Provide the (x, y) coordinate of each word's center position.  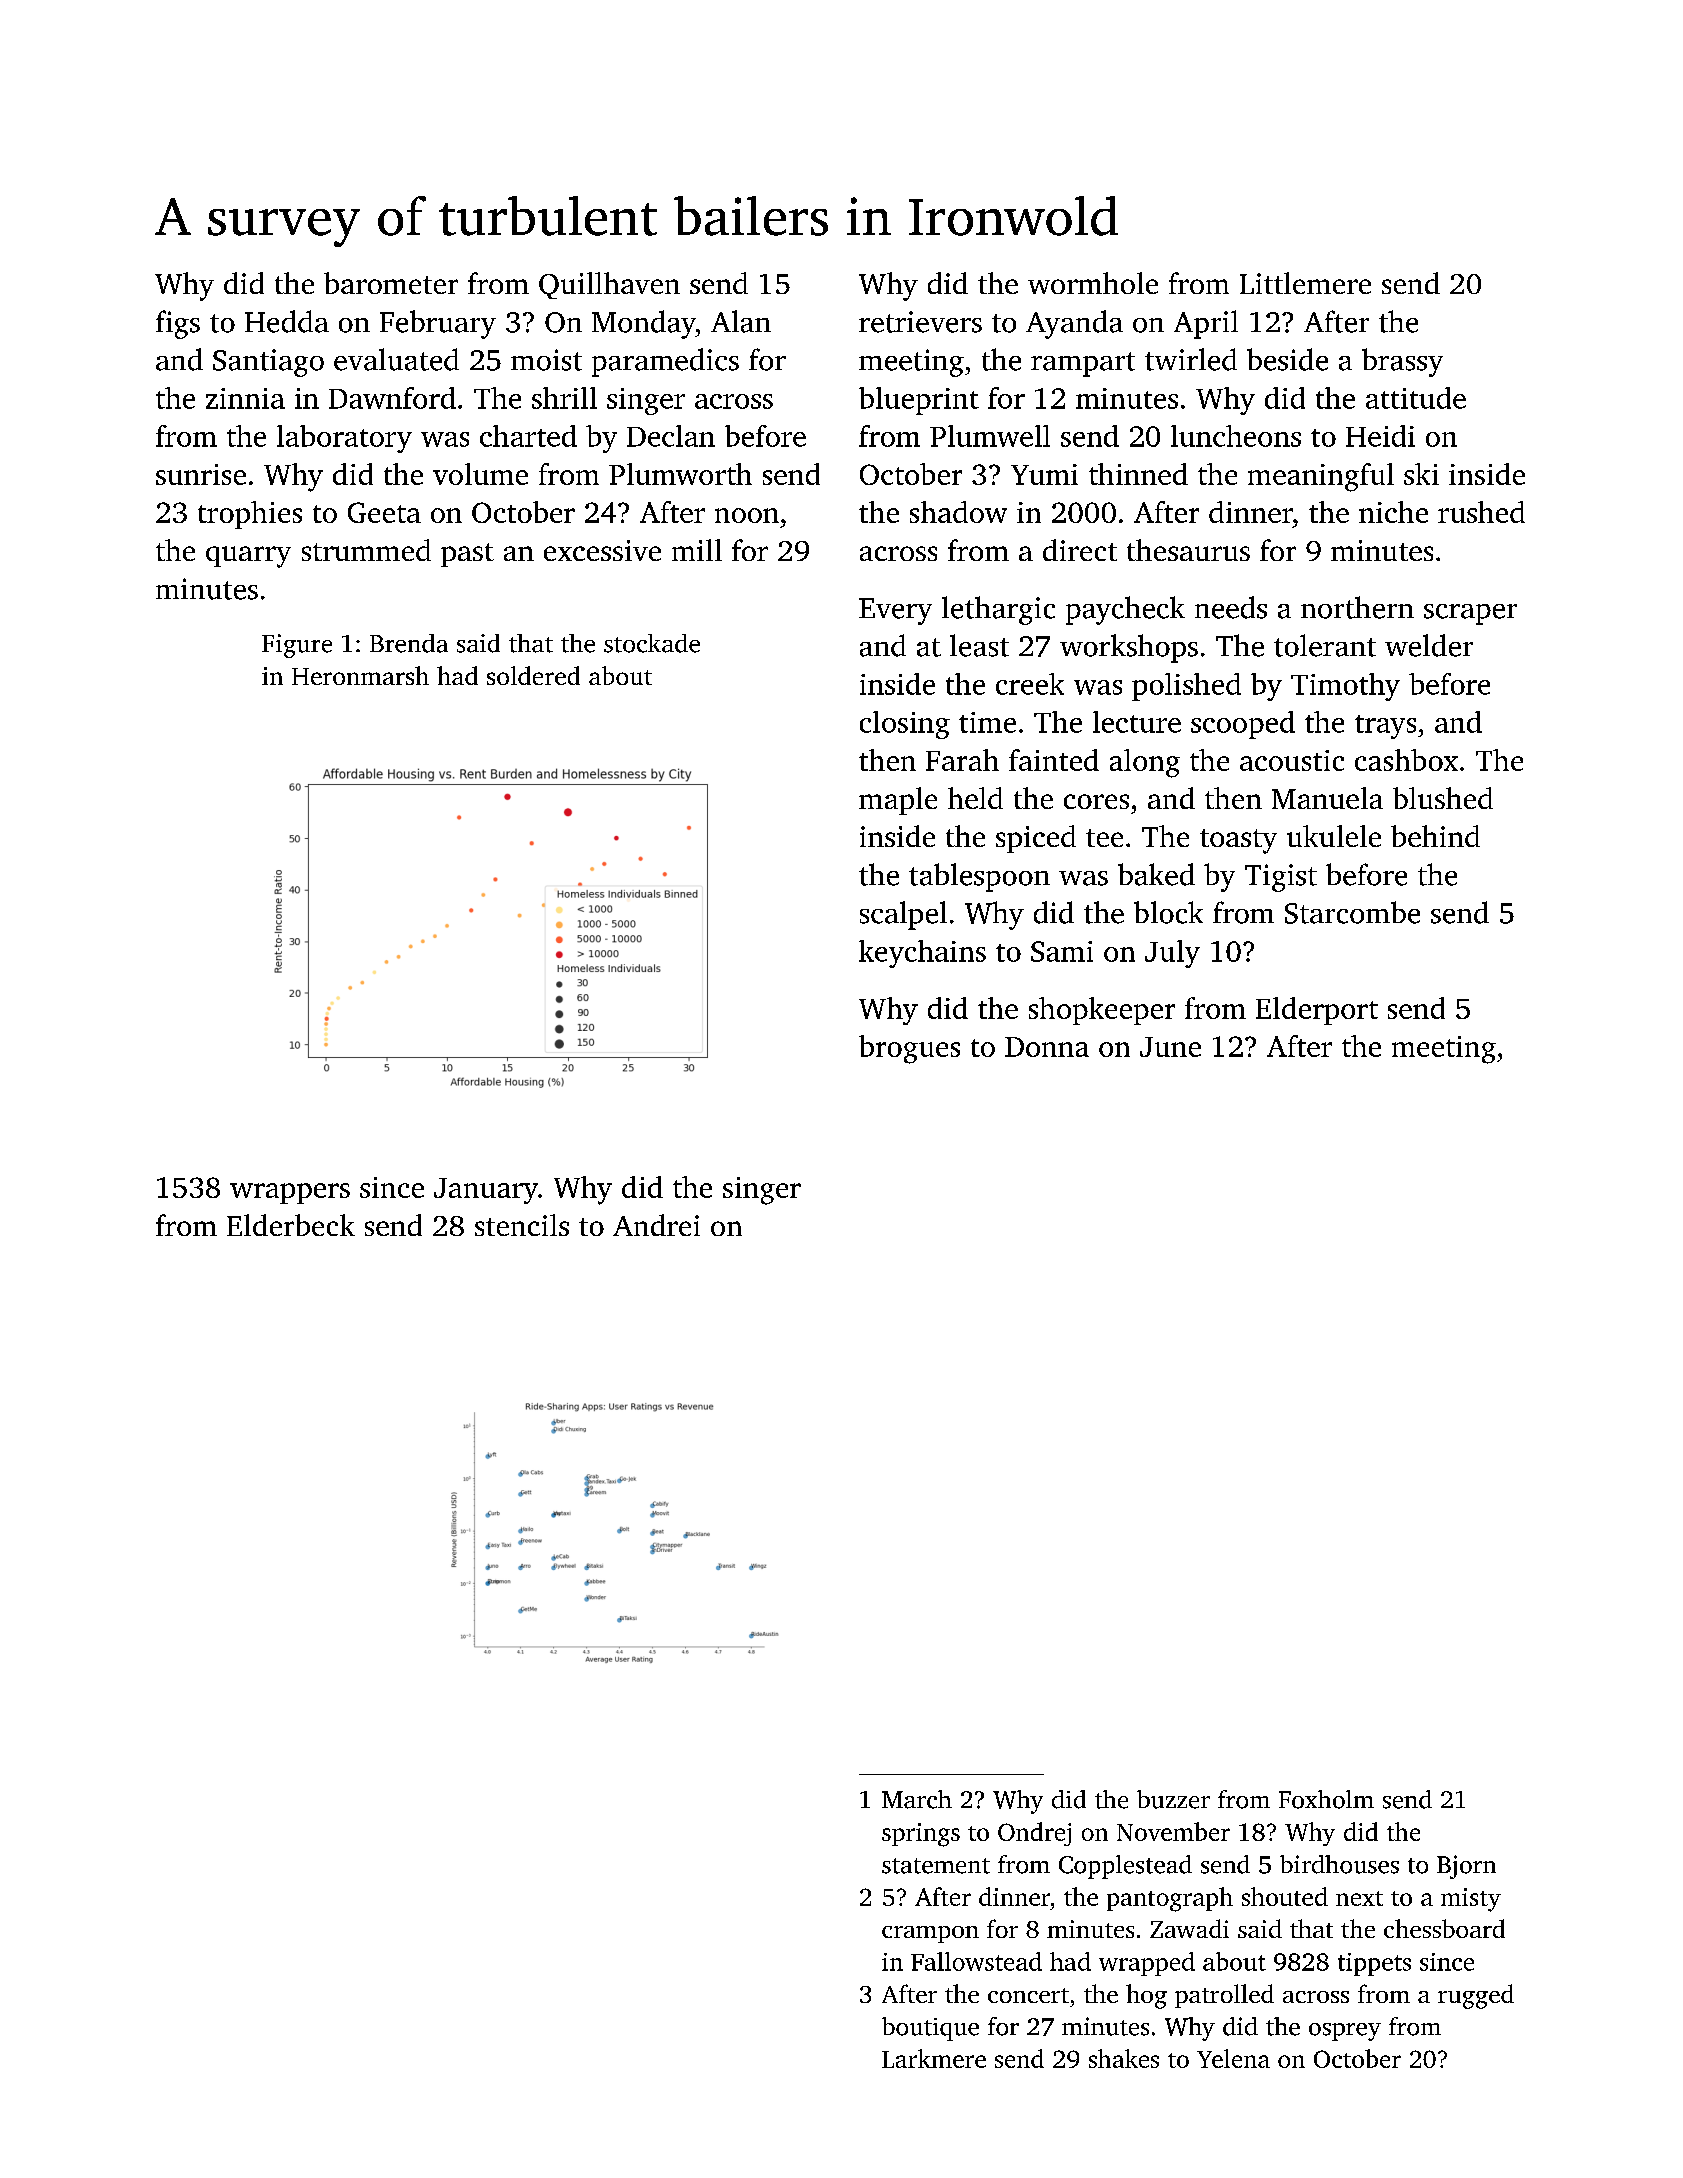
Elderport (1317, 1011)
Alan (741, 321)
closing (905, 725)
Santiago (268, 363)
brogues (909, 1049)
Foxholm (1326, 1799)
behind (1435, 836)
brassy (1402, 362)
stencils (522, 1225)
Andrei (656, 1225)
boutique (930, 2029)
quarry (248, 557)
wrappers (290, 1193)
